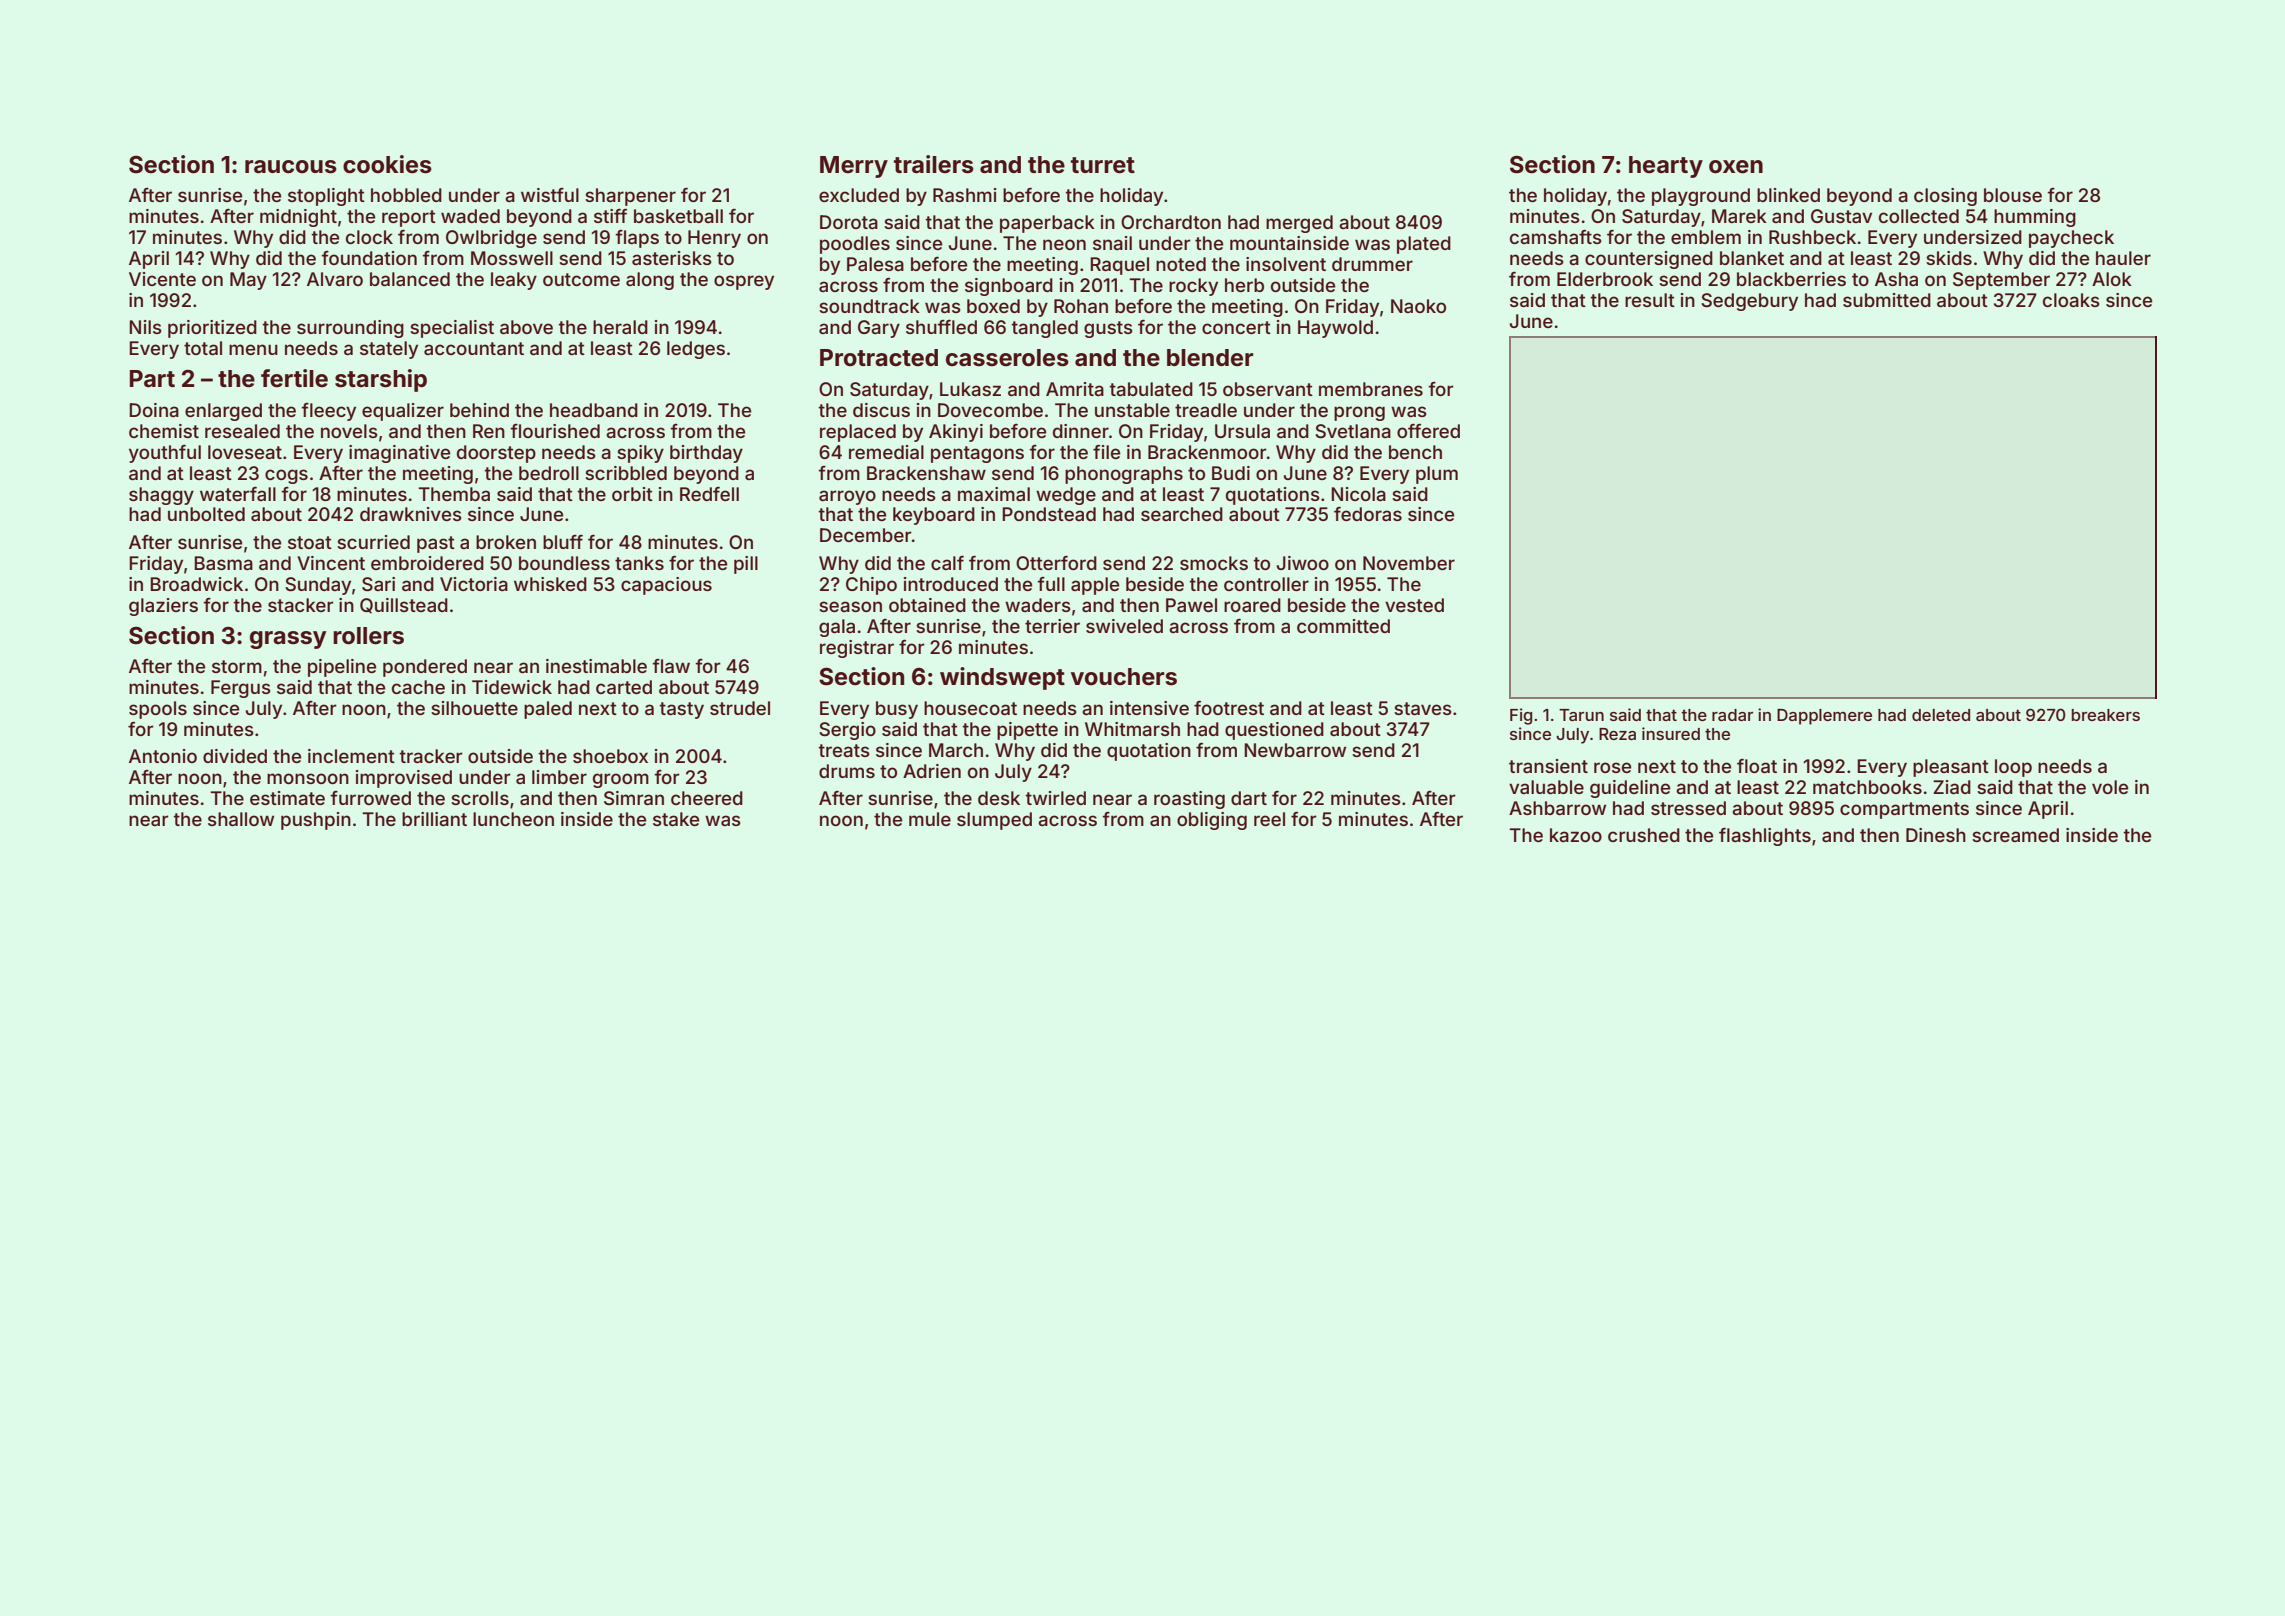 The image size is (2285, 1616). What do you see at coordinates (1409, 563) in the page?
I see `November` at bounding box center [1409, 563].
